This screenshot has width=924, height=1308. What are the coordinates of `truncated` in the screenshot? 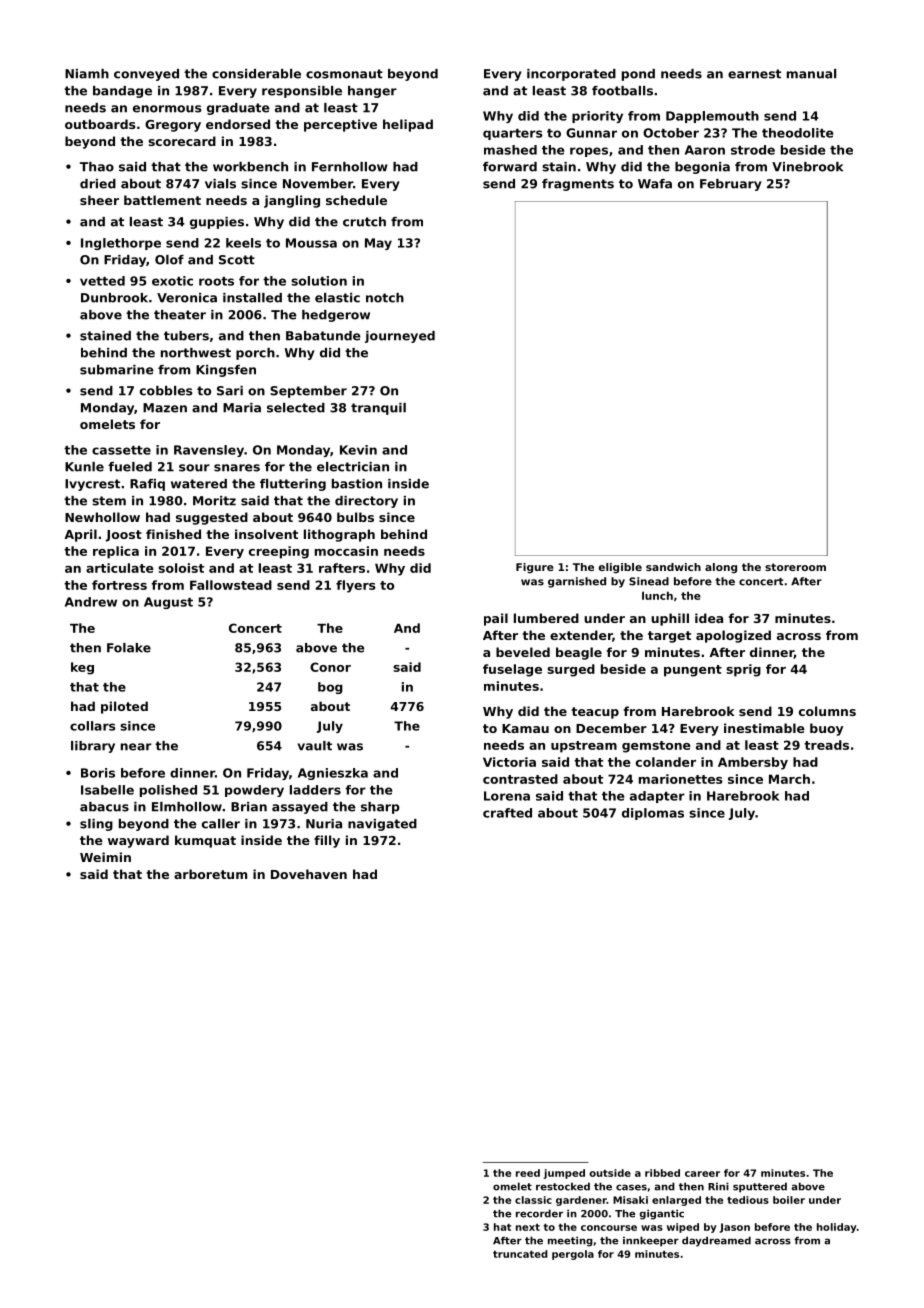 It's located at (520, 1254).
